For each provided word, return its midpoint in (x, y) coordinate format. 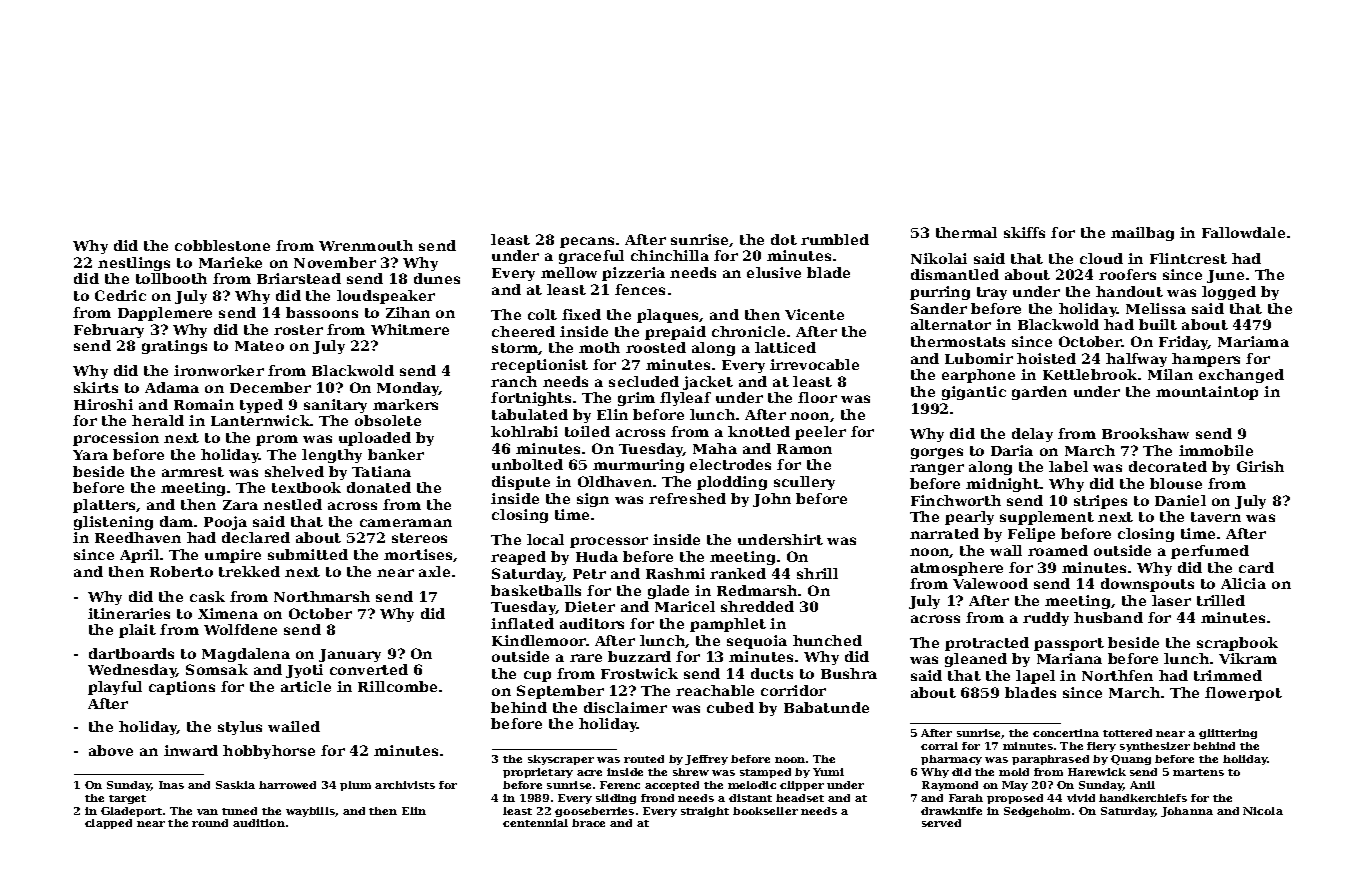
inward (191, 750)
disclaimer (625, 707)
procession (116, 439)
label (1068, 466)
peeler (820, 433)
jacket (708, 383)
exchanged (1241, 376)
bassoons (322, 312)
